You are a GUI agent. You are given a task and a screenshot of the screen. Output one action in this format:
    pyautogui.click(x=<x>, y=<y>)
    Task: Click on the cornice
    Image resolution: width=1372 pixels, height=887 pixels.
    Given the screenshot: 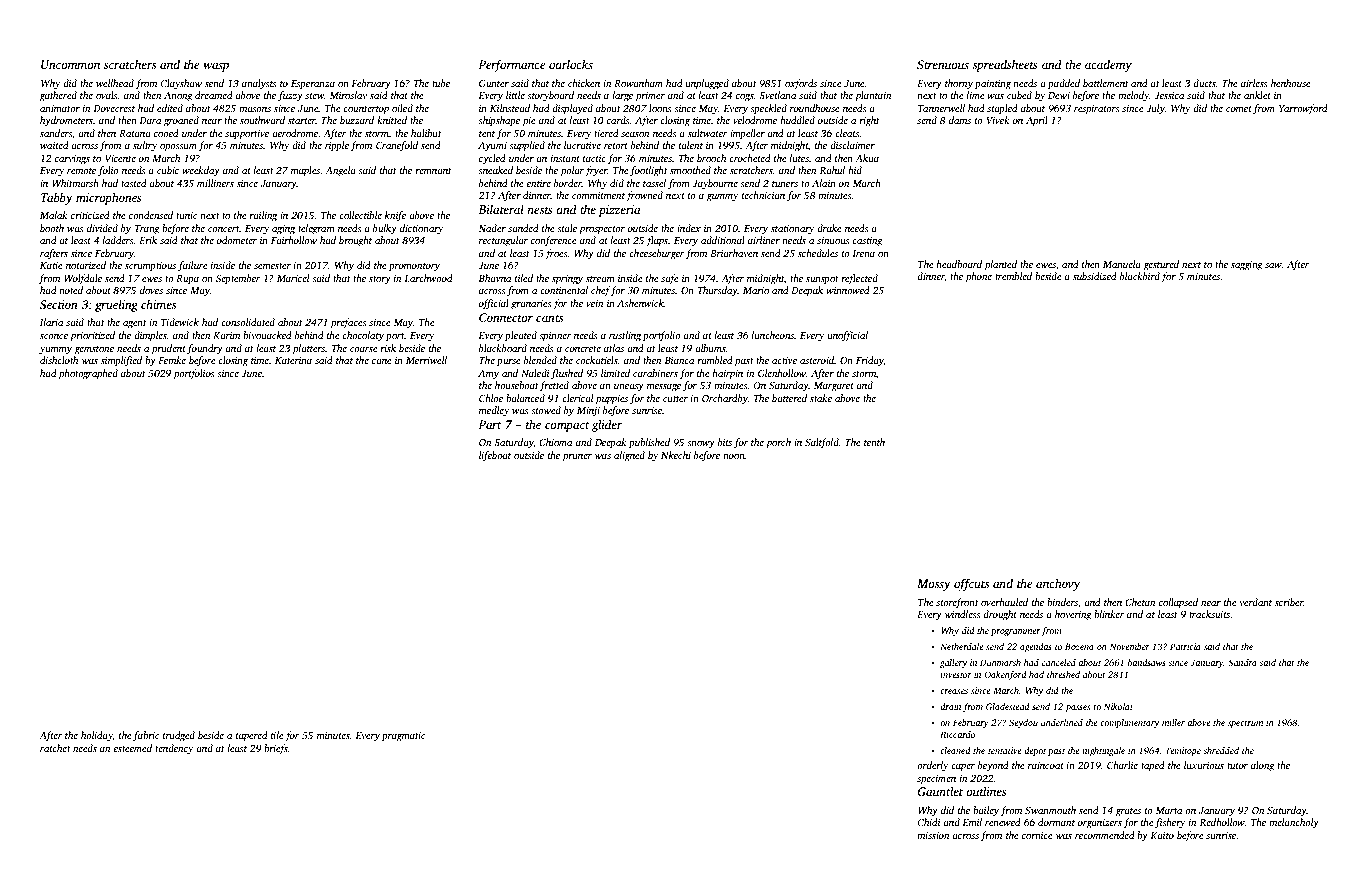 What is the action you would take?
    pyautogui.click(x=1037, y=835)
